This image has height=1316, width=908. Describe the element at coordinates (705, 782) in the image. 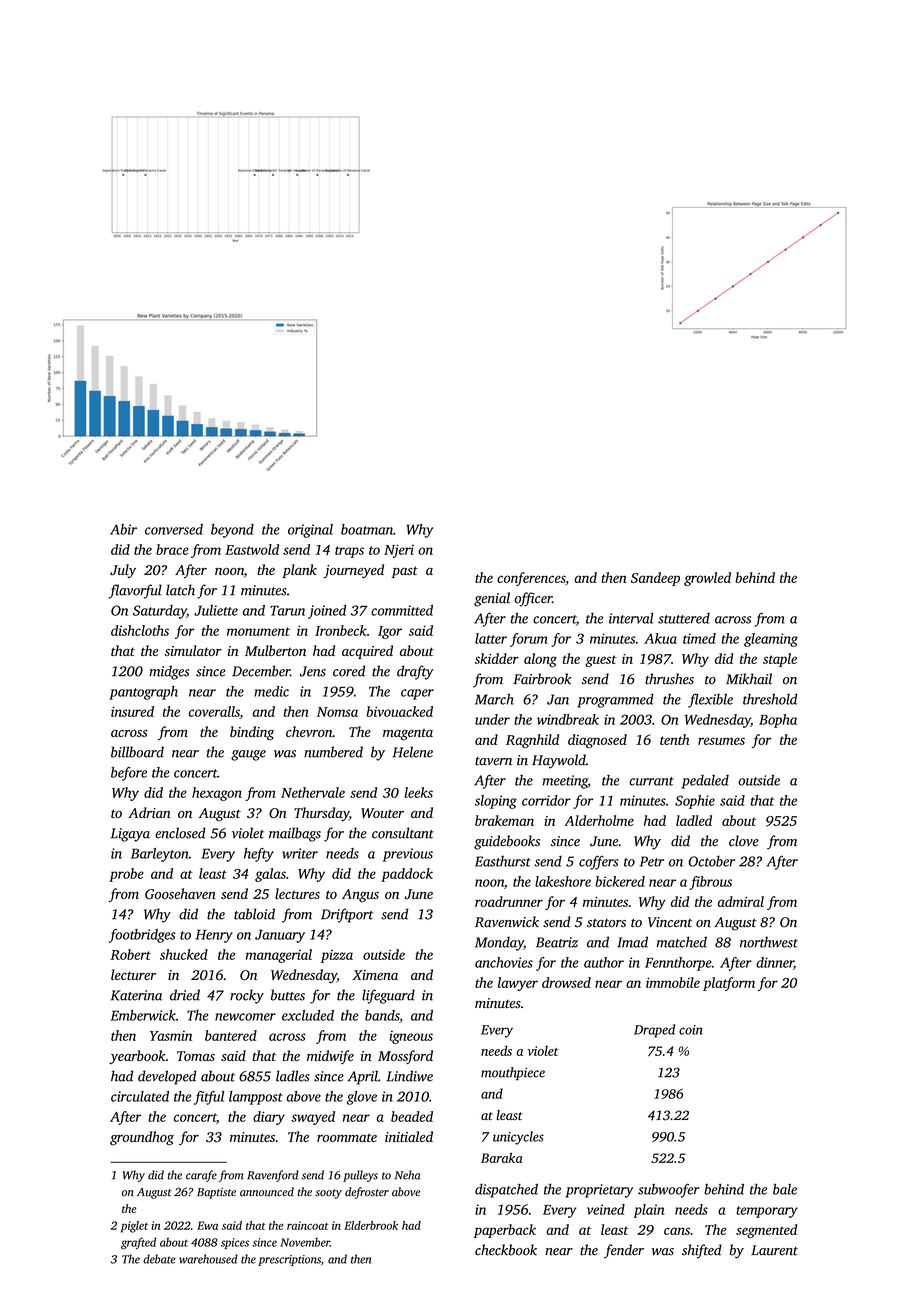

I see `pedaled` at that location.
